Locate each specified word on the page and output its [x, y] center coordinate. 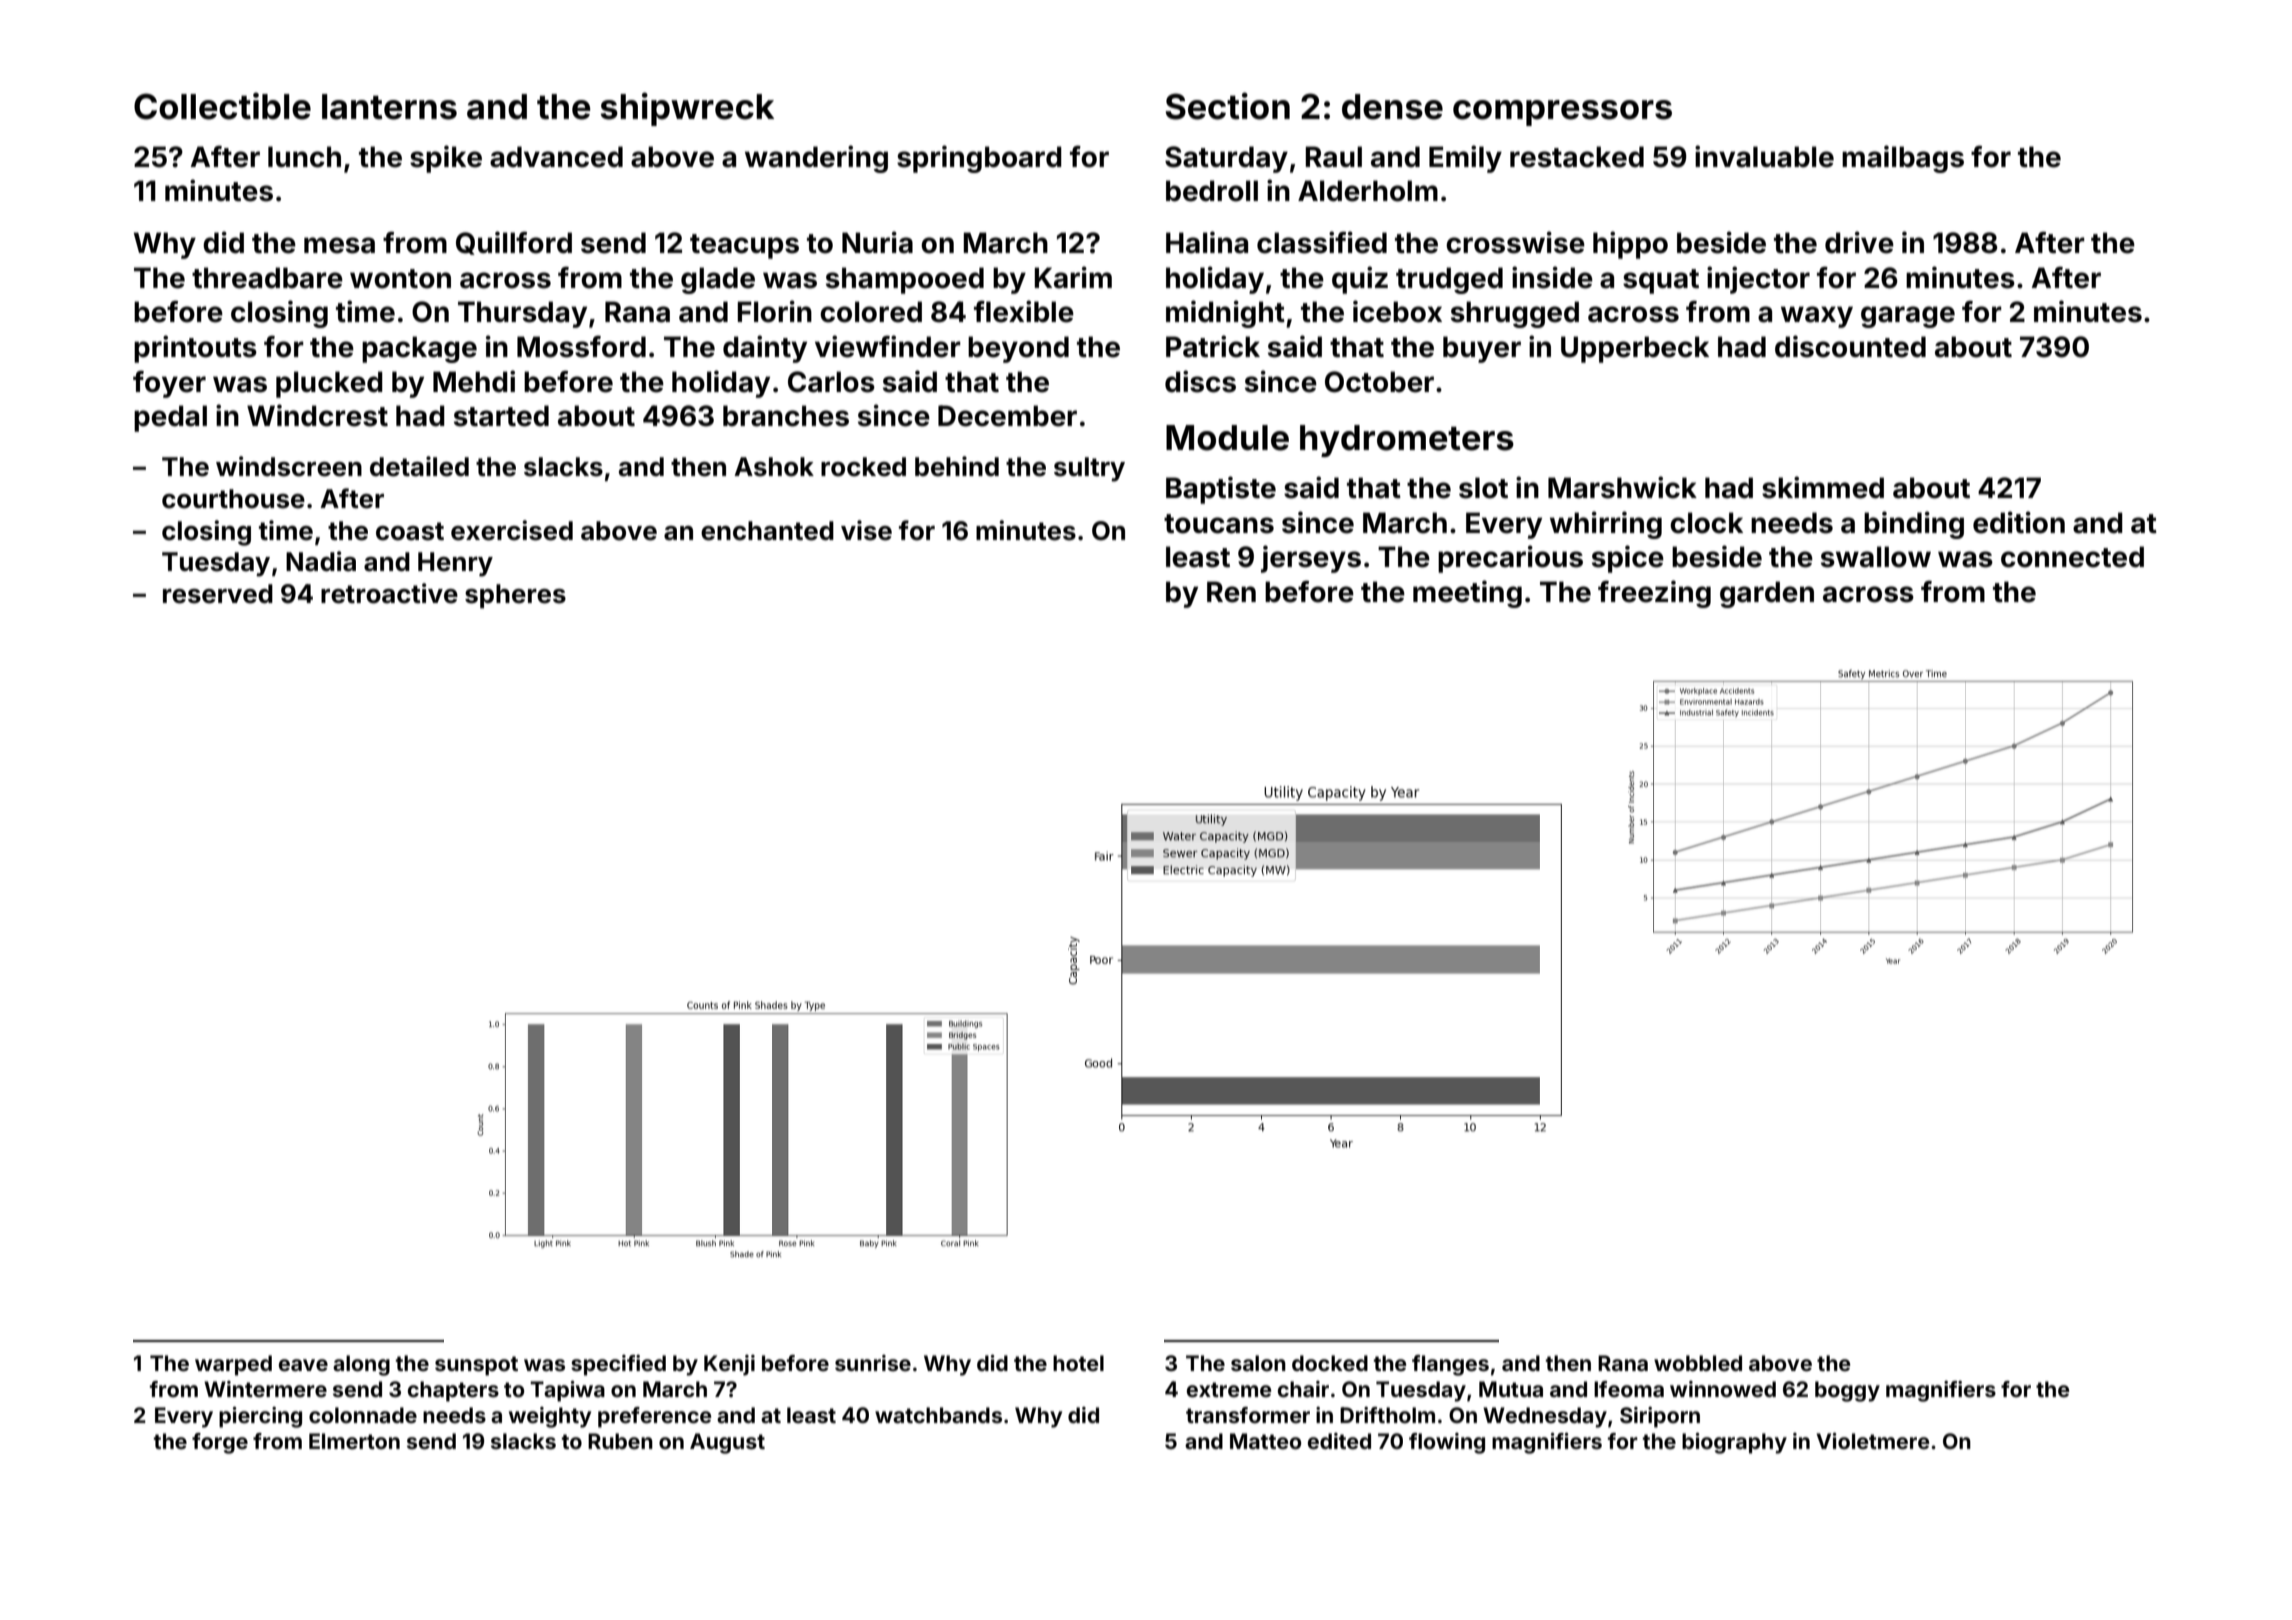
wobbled [1698, 1363]
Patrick [1213, 346]
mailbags [1903, 159]
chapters [453, 1391]
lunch [304, 157]
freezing [1654, 594]
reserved [218, 594]
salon [1258, 1363]
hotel [1078, 1363]
